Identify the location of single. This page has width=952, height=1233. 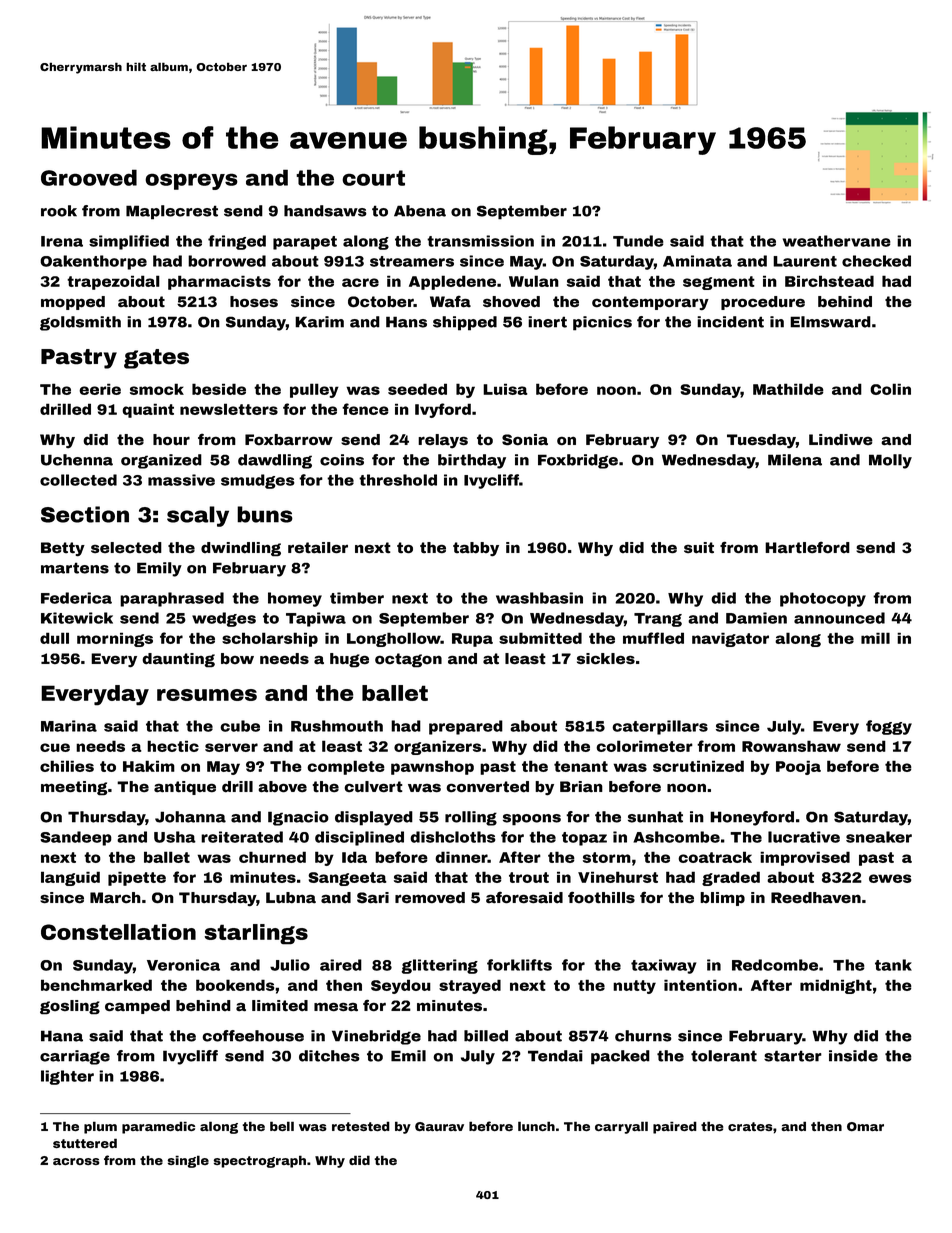
(188, 1161).
